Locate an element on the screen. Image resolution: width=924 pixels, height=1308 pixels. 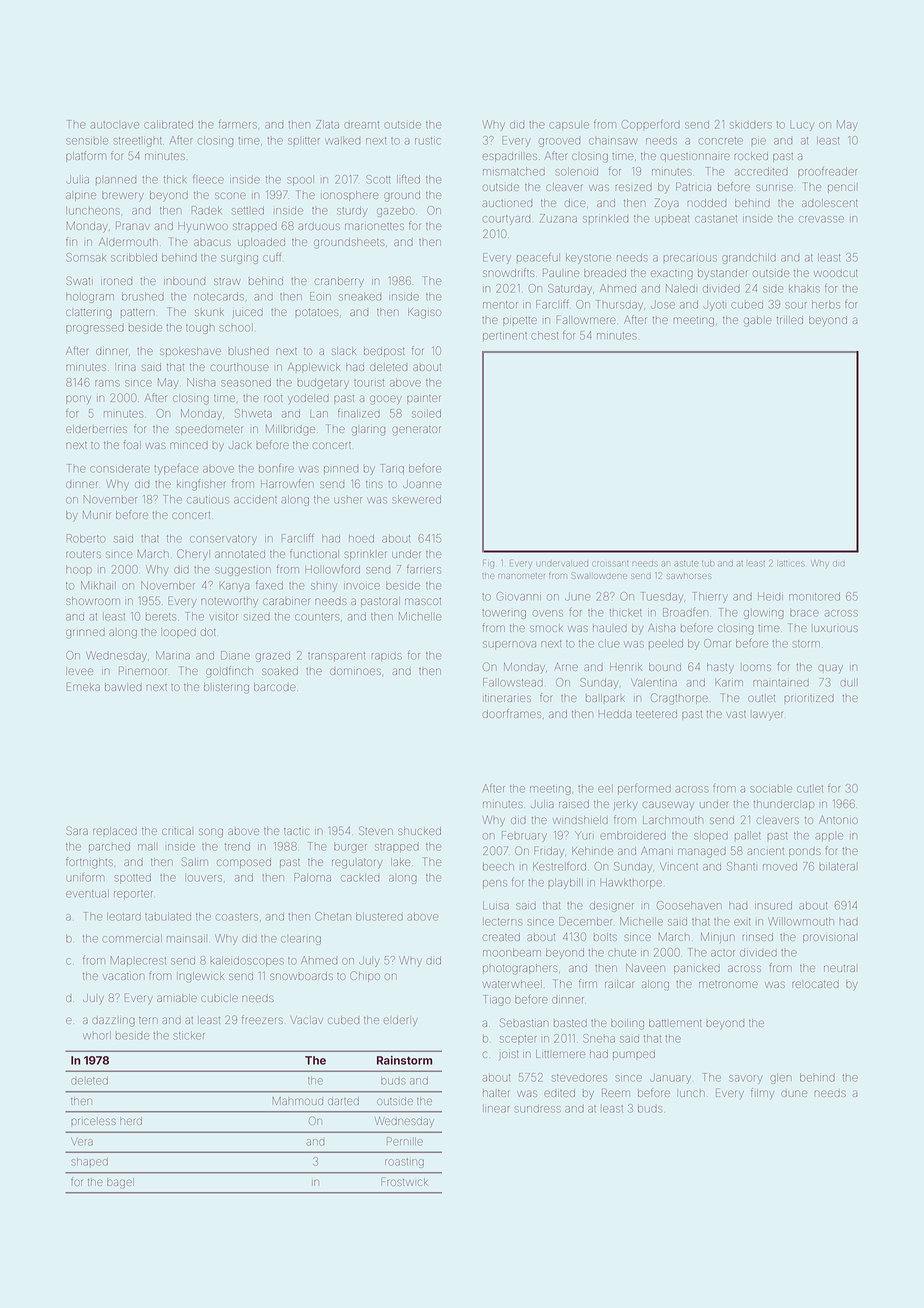
pertinent is located at coordinates (505, 336).
